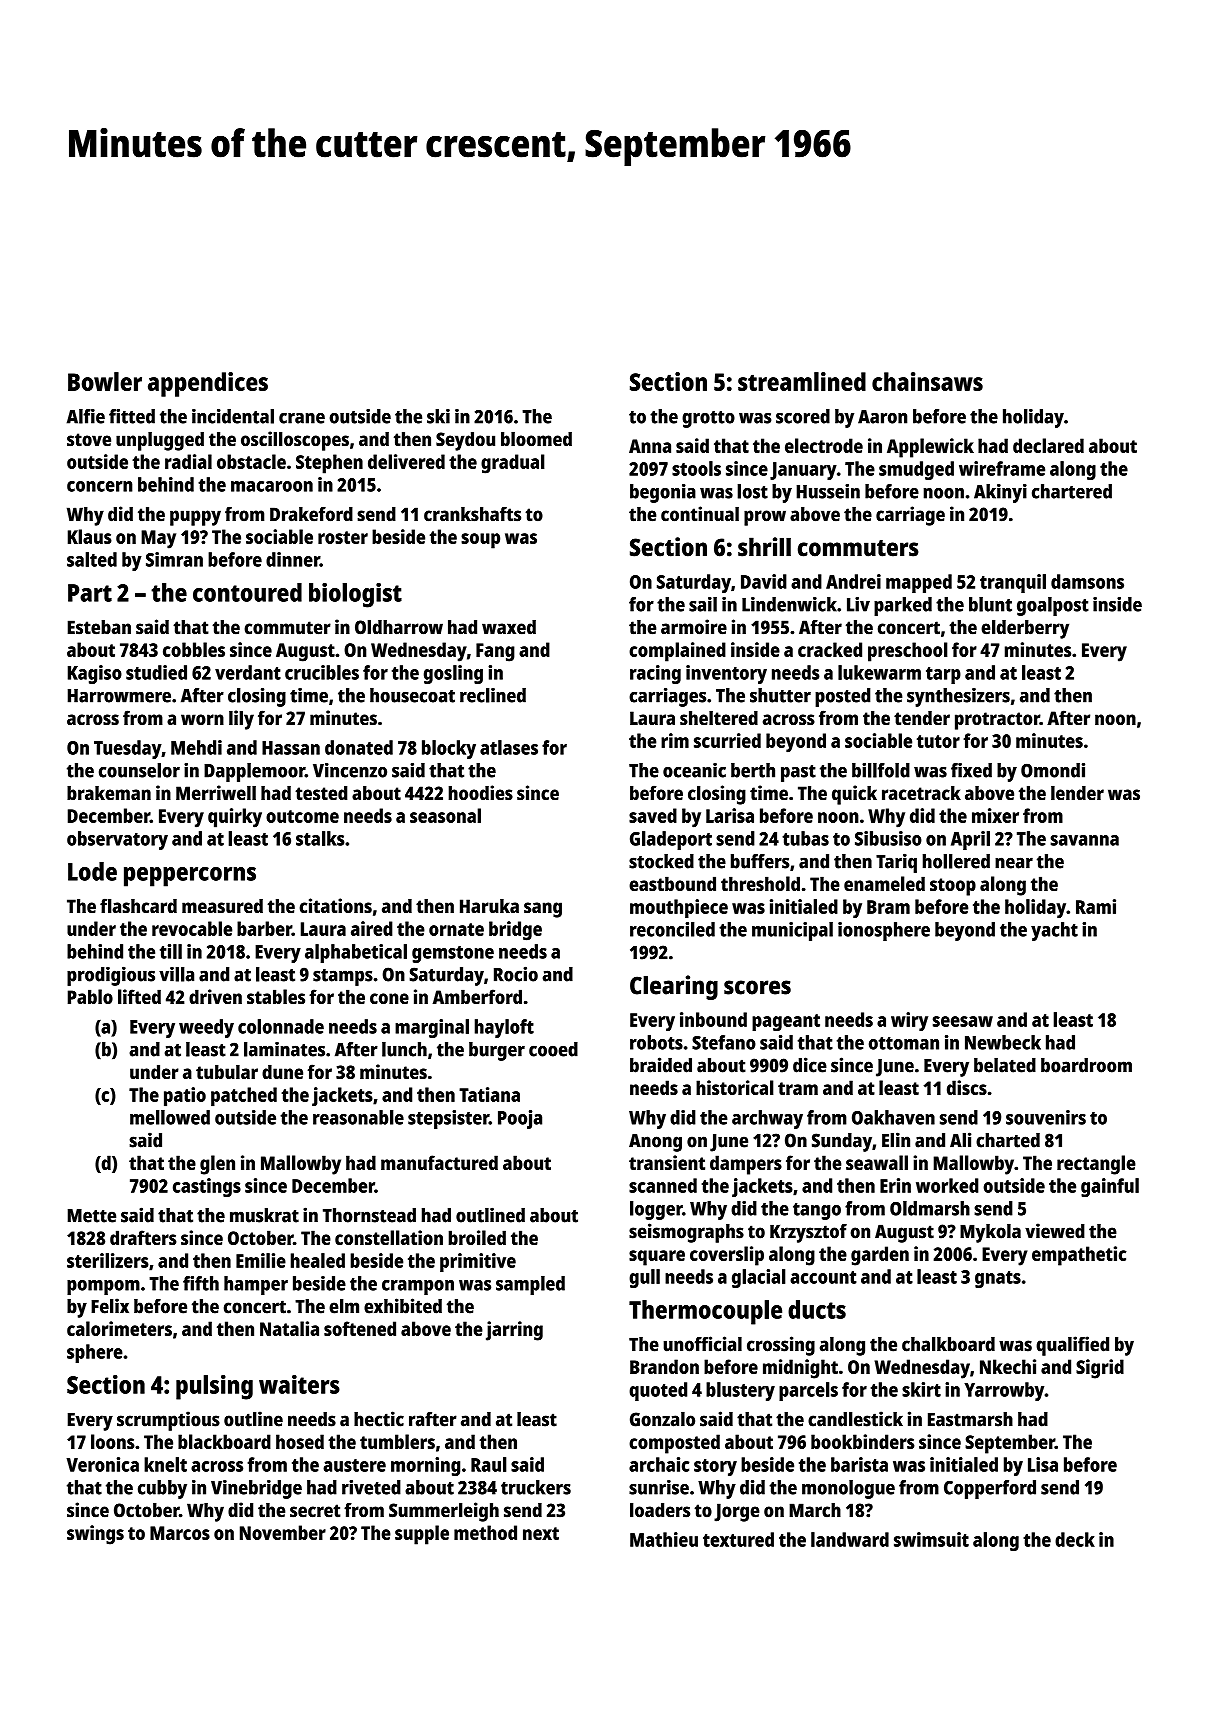 The height and width of the screenshot is (1710, 1209). I want to click on robots, so click(656, 1042).
